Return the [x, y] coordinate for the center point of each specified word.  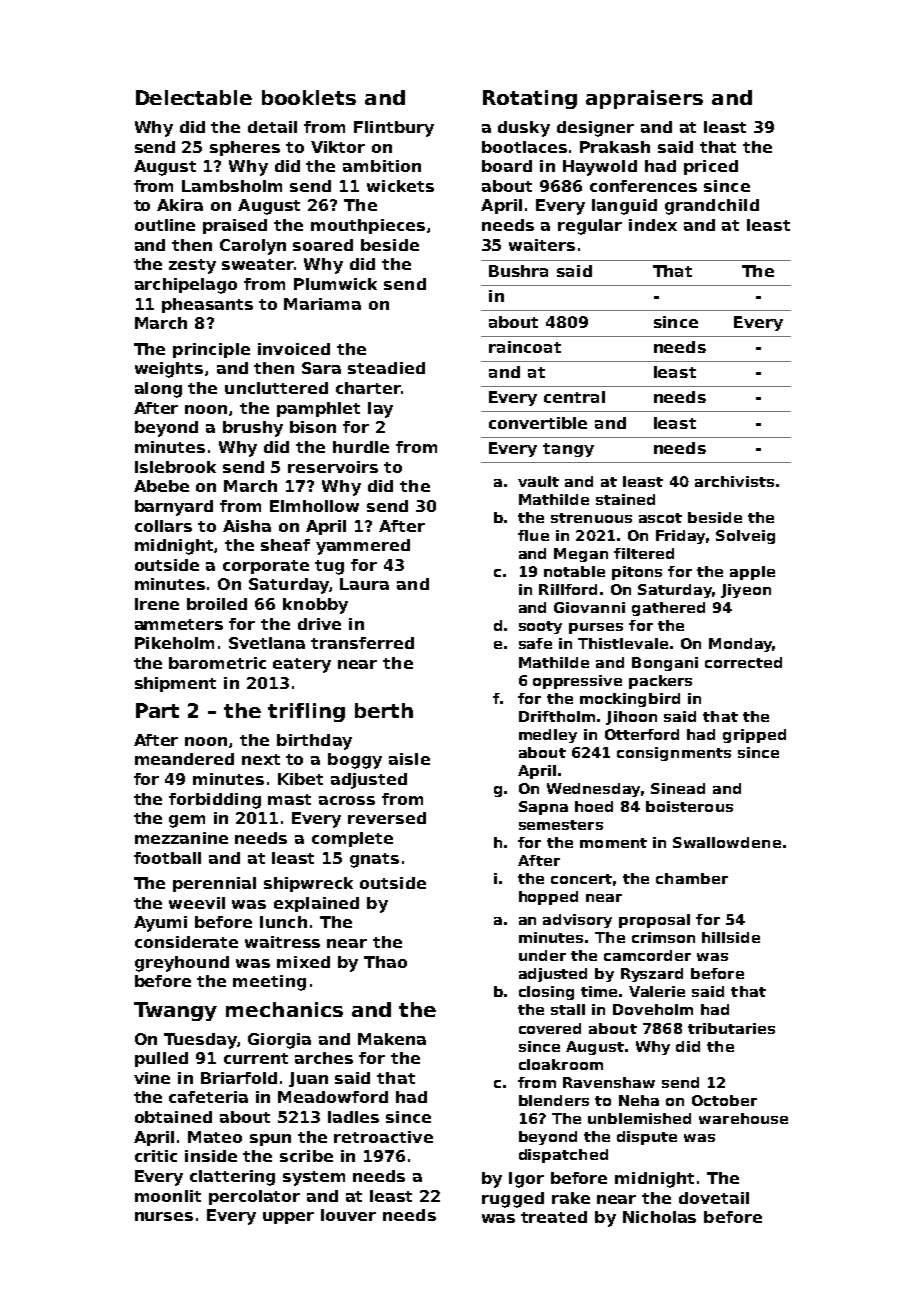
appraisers [644, 99]
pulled [161, 1059]
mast [289, 799]
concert [581, 879]
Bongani [665, 664]
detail [272, 127]
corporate [266, 567]
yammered [363, 547]
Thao [385, 962]
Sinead [678, 788]
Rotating [530, 99]
